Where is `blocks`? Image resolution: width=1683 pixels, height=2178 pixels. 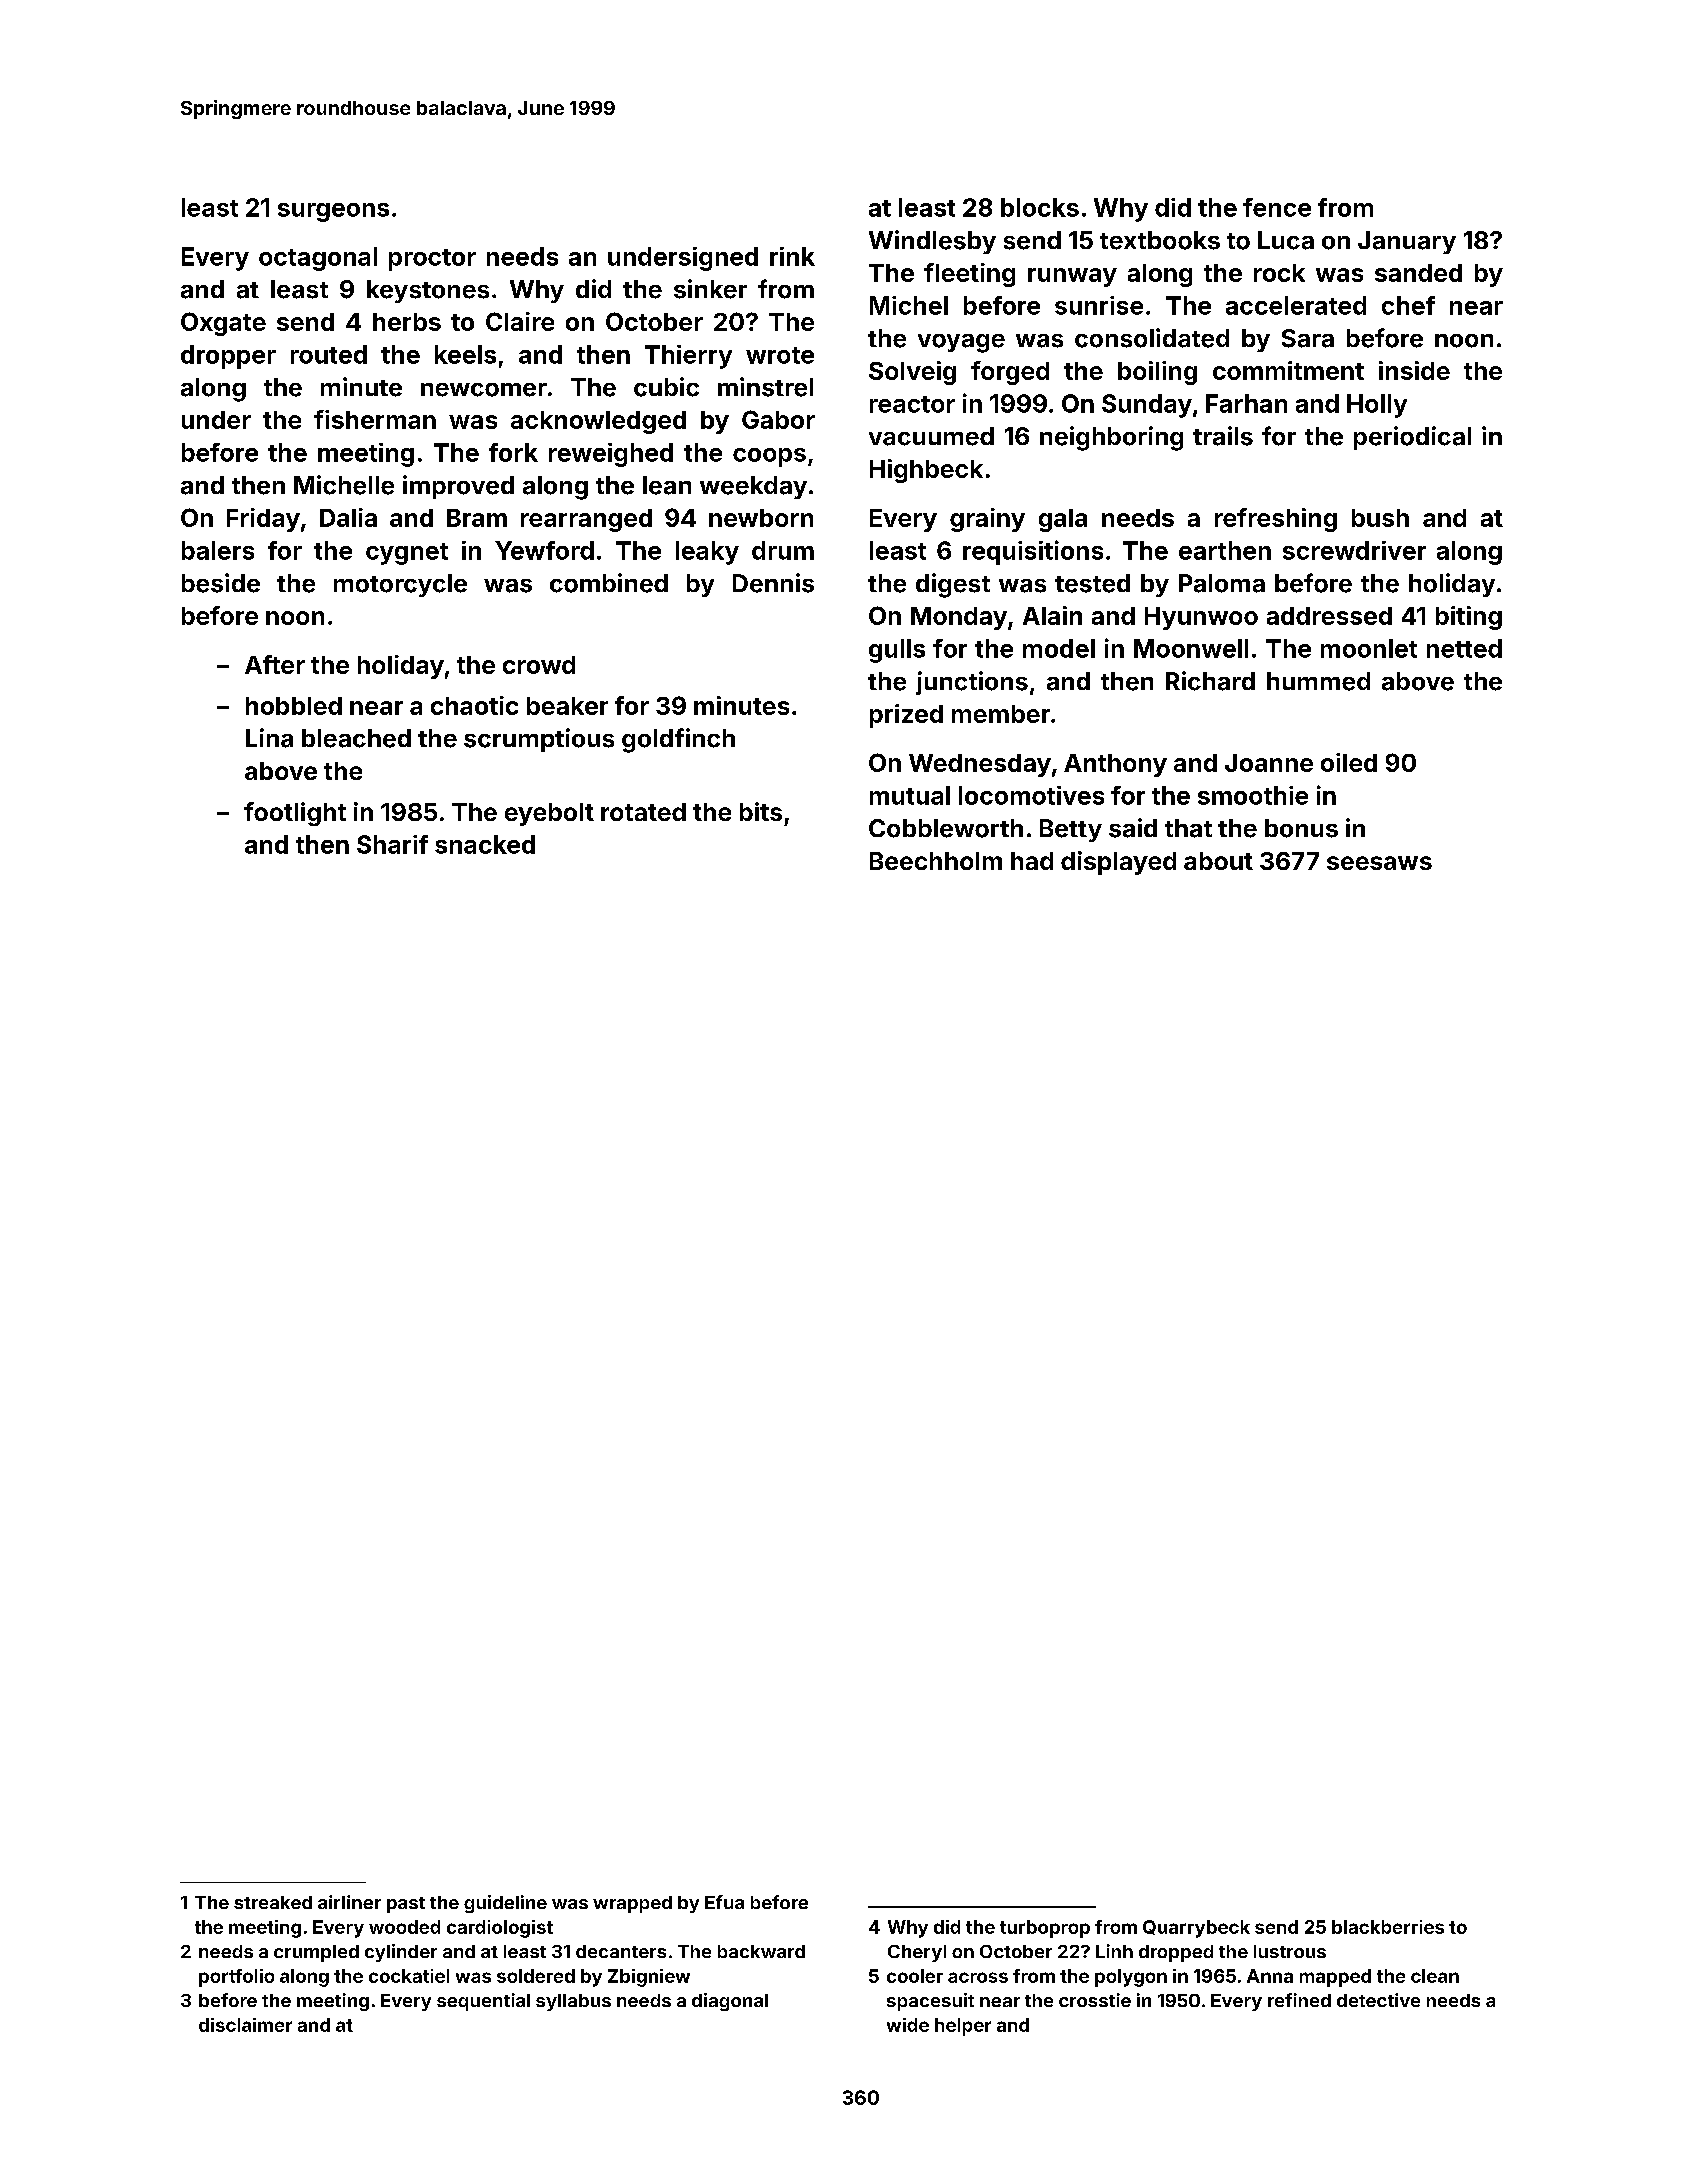
blocks is located at coordinates (1040, 207).
